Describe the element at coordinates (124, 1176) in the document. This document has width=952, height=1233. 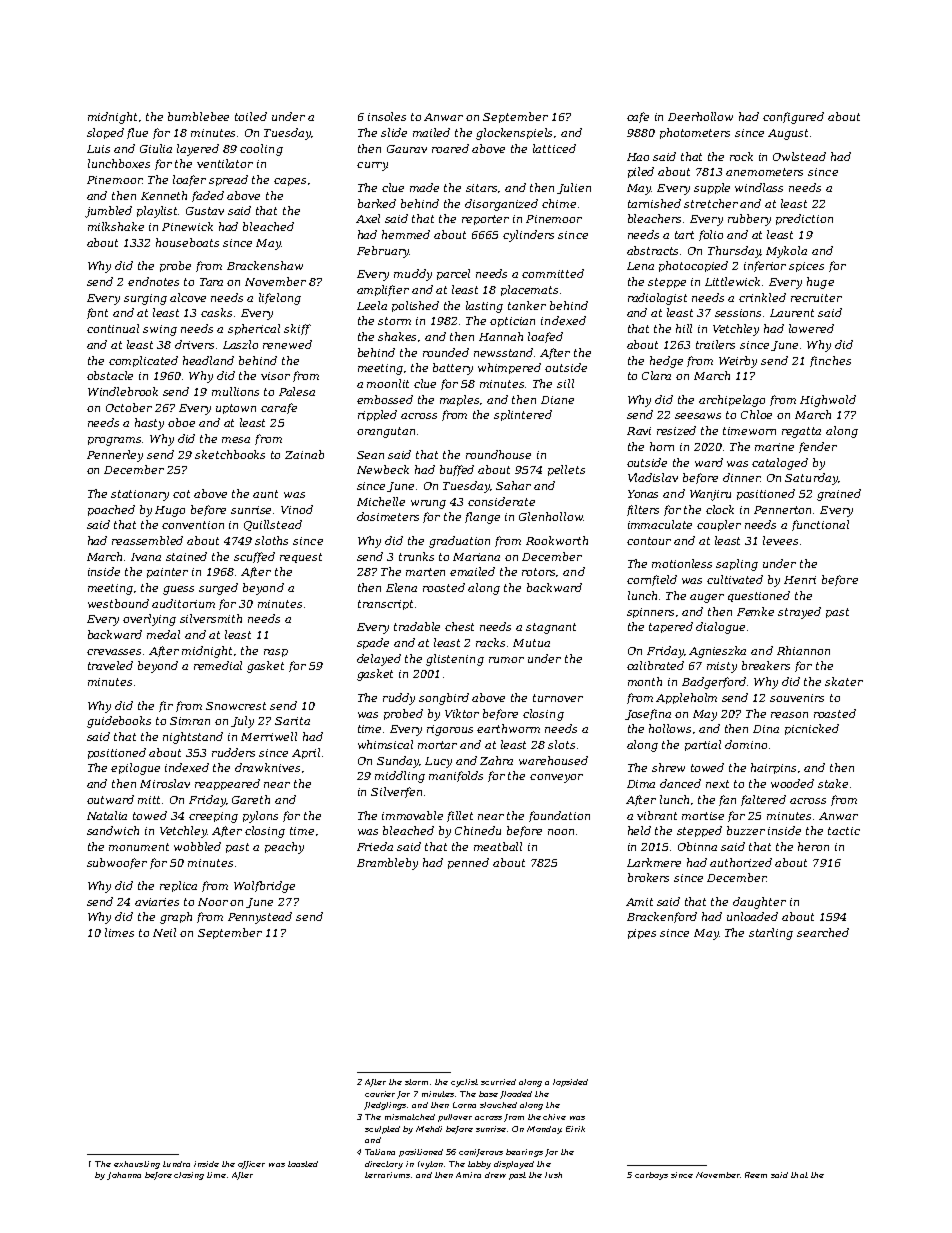
I see `Johanna` at that location.
